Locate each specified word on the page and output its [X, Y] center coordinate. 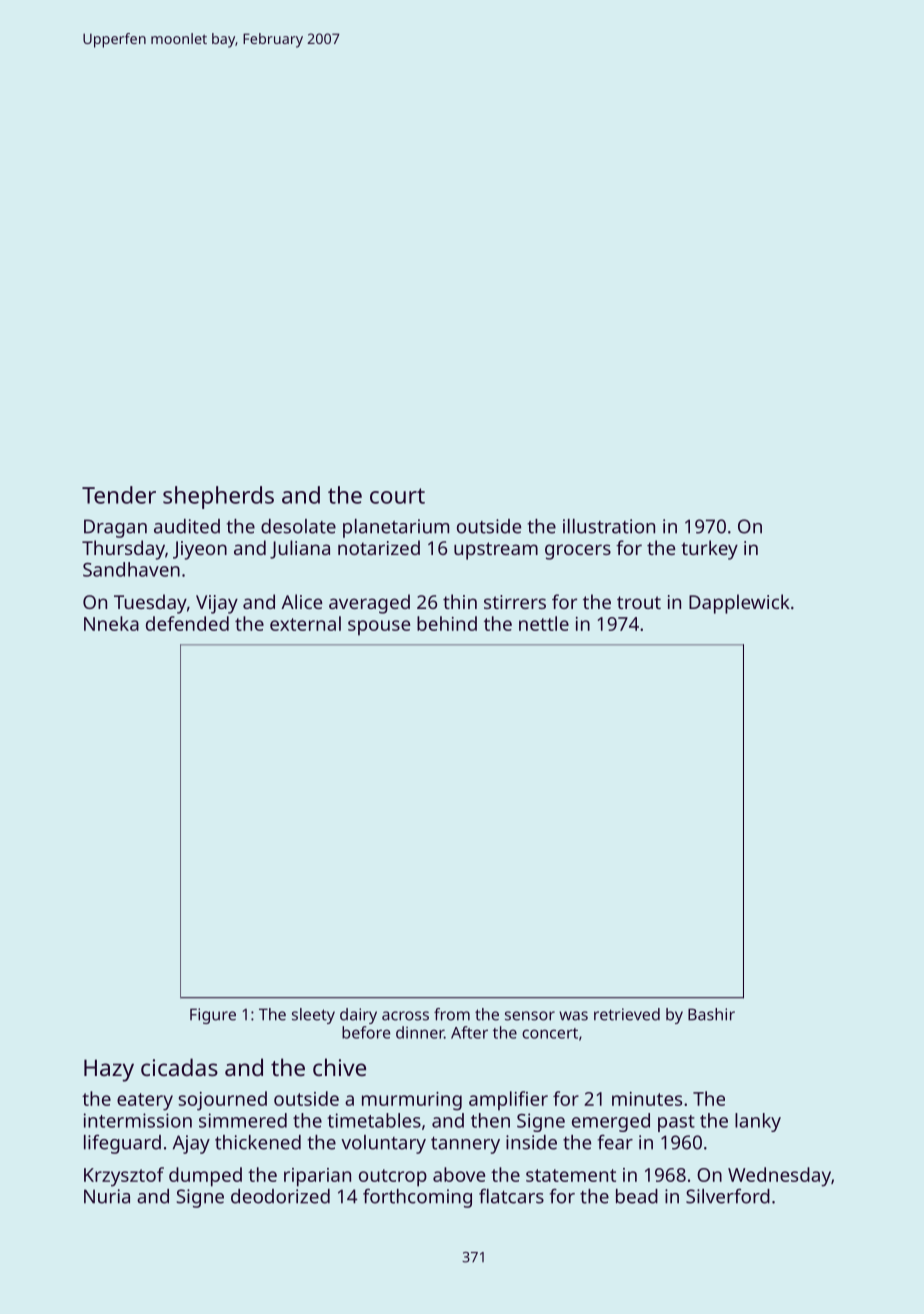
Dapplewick [739, 604]
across [405, 1016]
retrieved [627, 1014]
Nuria [107, 1196]
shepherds [218, 497]
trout [639, 602]
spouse [379, 628]
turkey [709, 550]
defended [187, 623]
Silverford [728, 1196]
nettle [544, 623]
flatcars [511, 1196]
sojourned [222, 1101]
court [397, 496]
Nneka [111, 623]
